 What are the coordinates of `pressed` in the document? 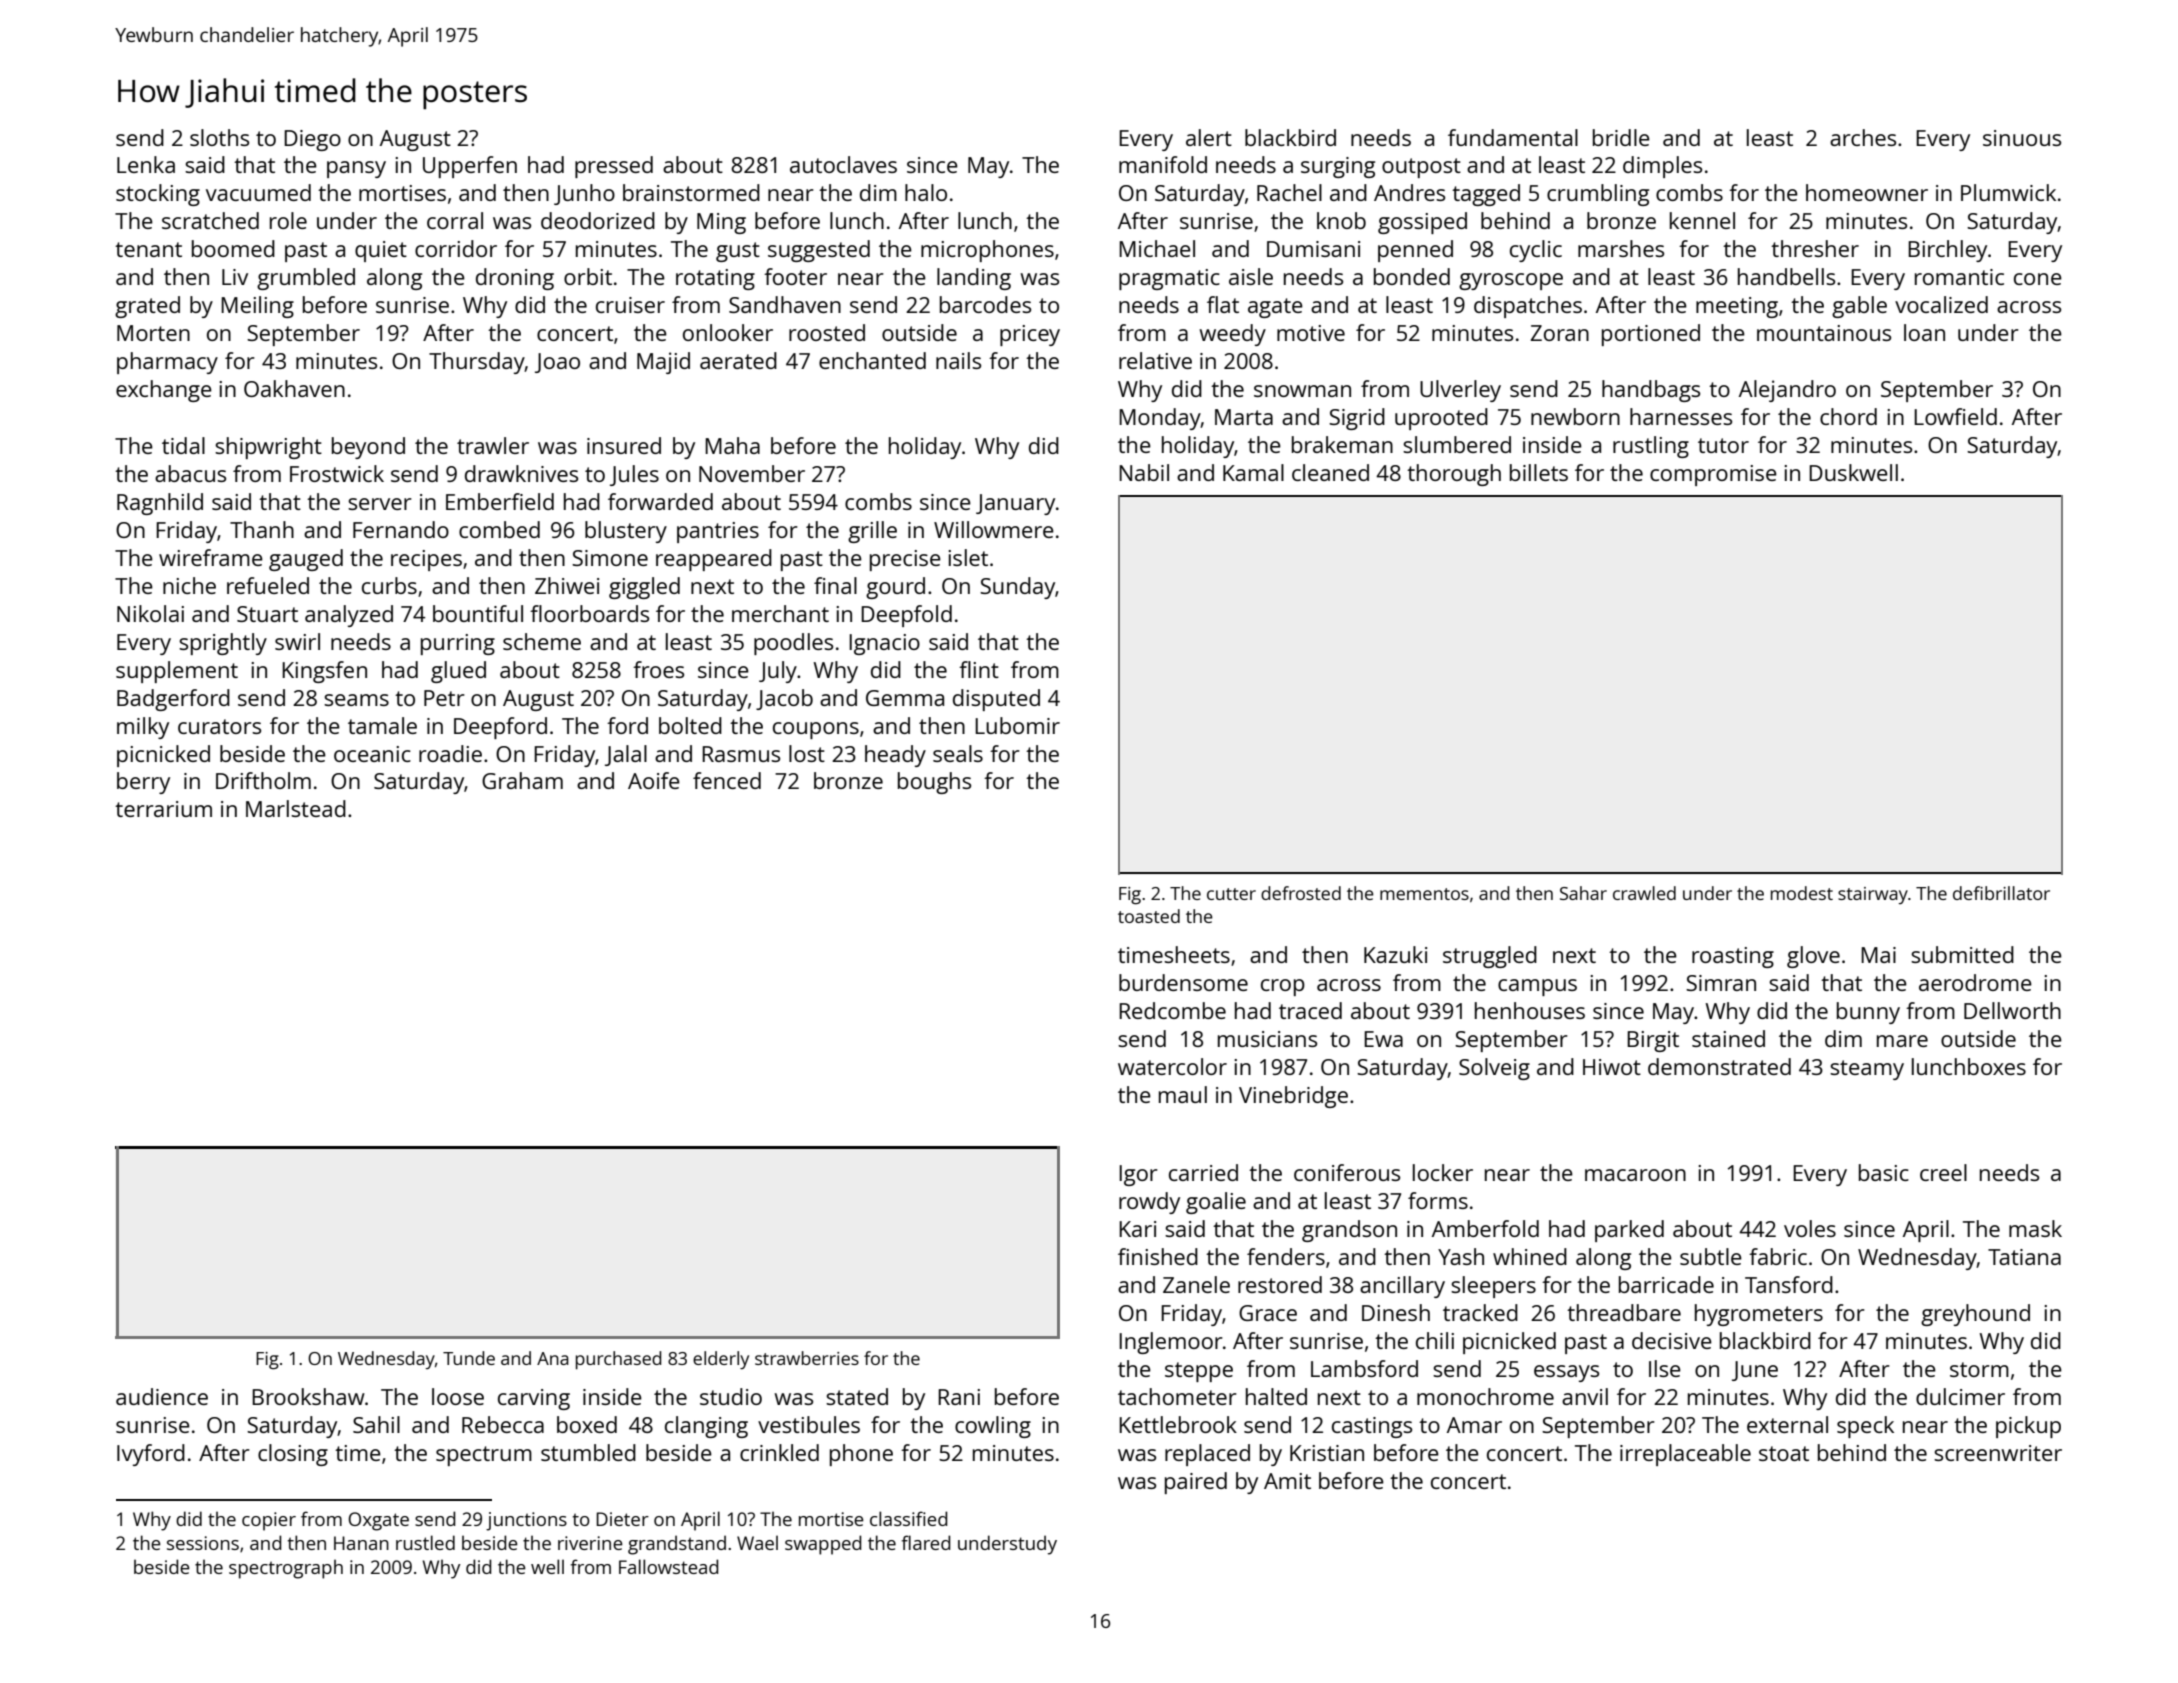 It's located at (614, 167).
